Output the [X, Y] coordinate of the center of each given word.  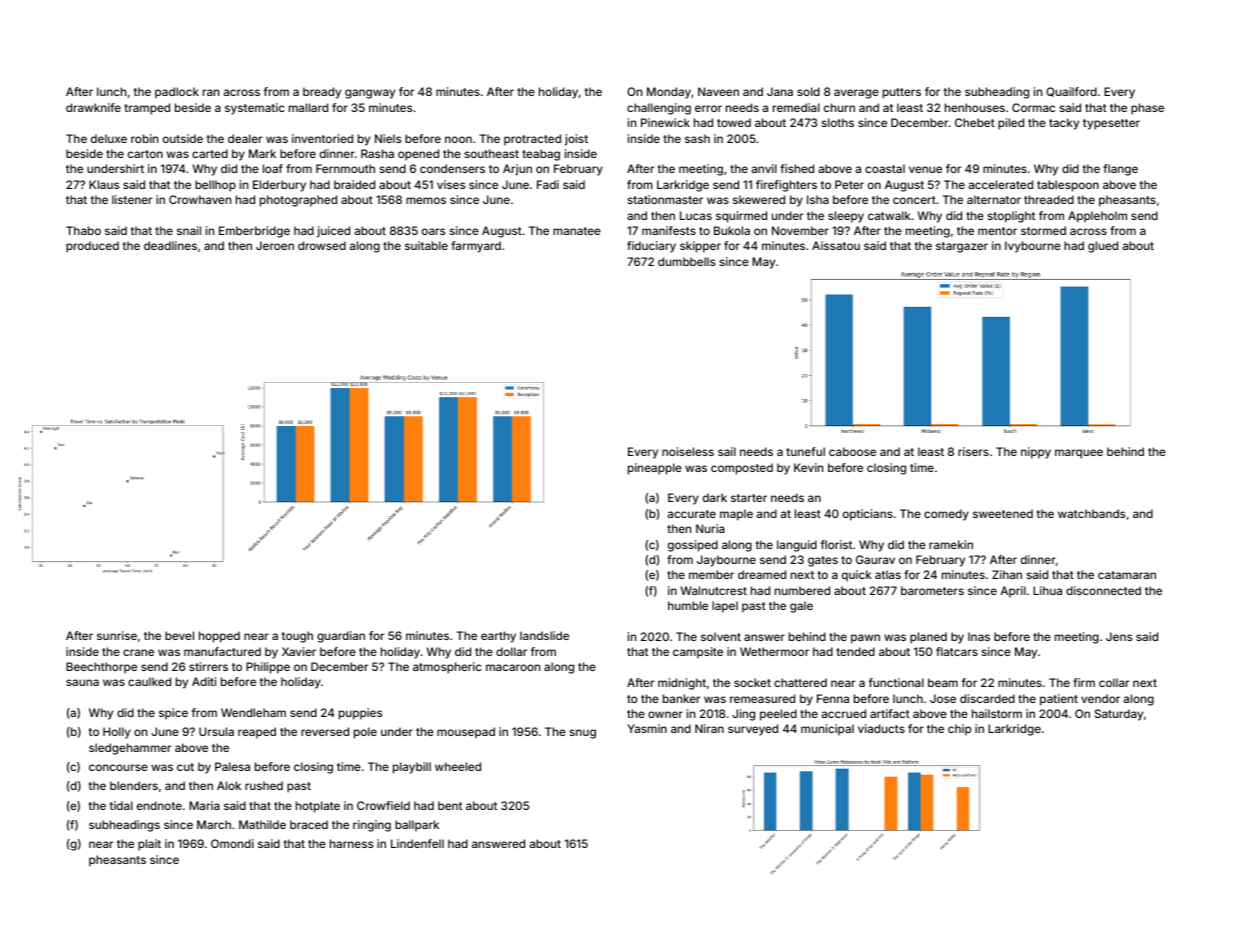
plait [149, 845]
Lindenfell [417, 843]
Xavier [299, 651]
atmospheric [447, 668]
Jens [1119, 636]
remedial [796, 107]
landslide [544, 635]
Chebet [975, 122]
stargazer [962, 247]
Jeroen [275, 245]
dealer [245, 138]
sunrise [117, 635]
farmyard [476, 247]
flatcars [957, 651]
